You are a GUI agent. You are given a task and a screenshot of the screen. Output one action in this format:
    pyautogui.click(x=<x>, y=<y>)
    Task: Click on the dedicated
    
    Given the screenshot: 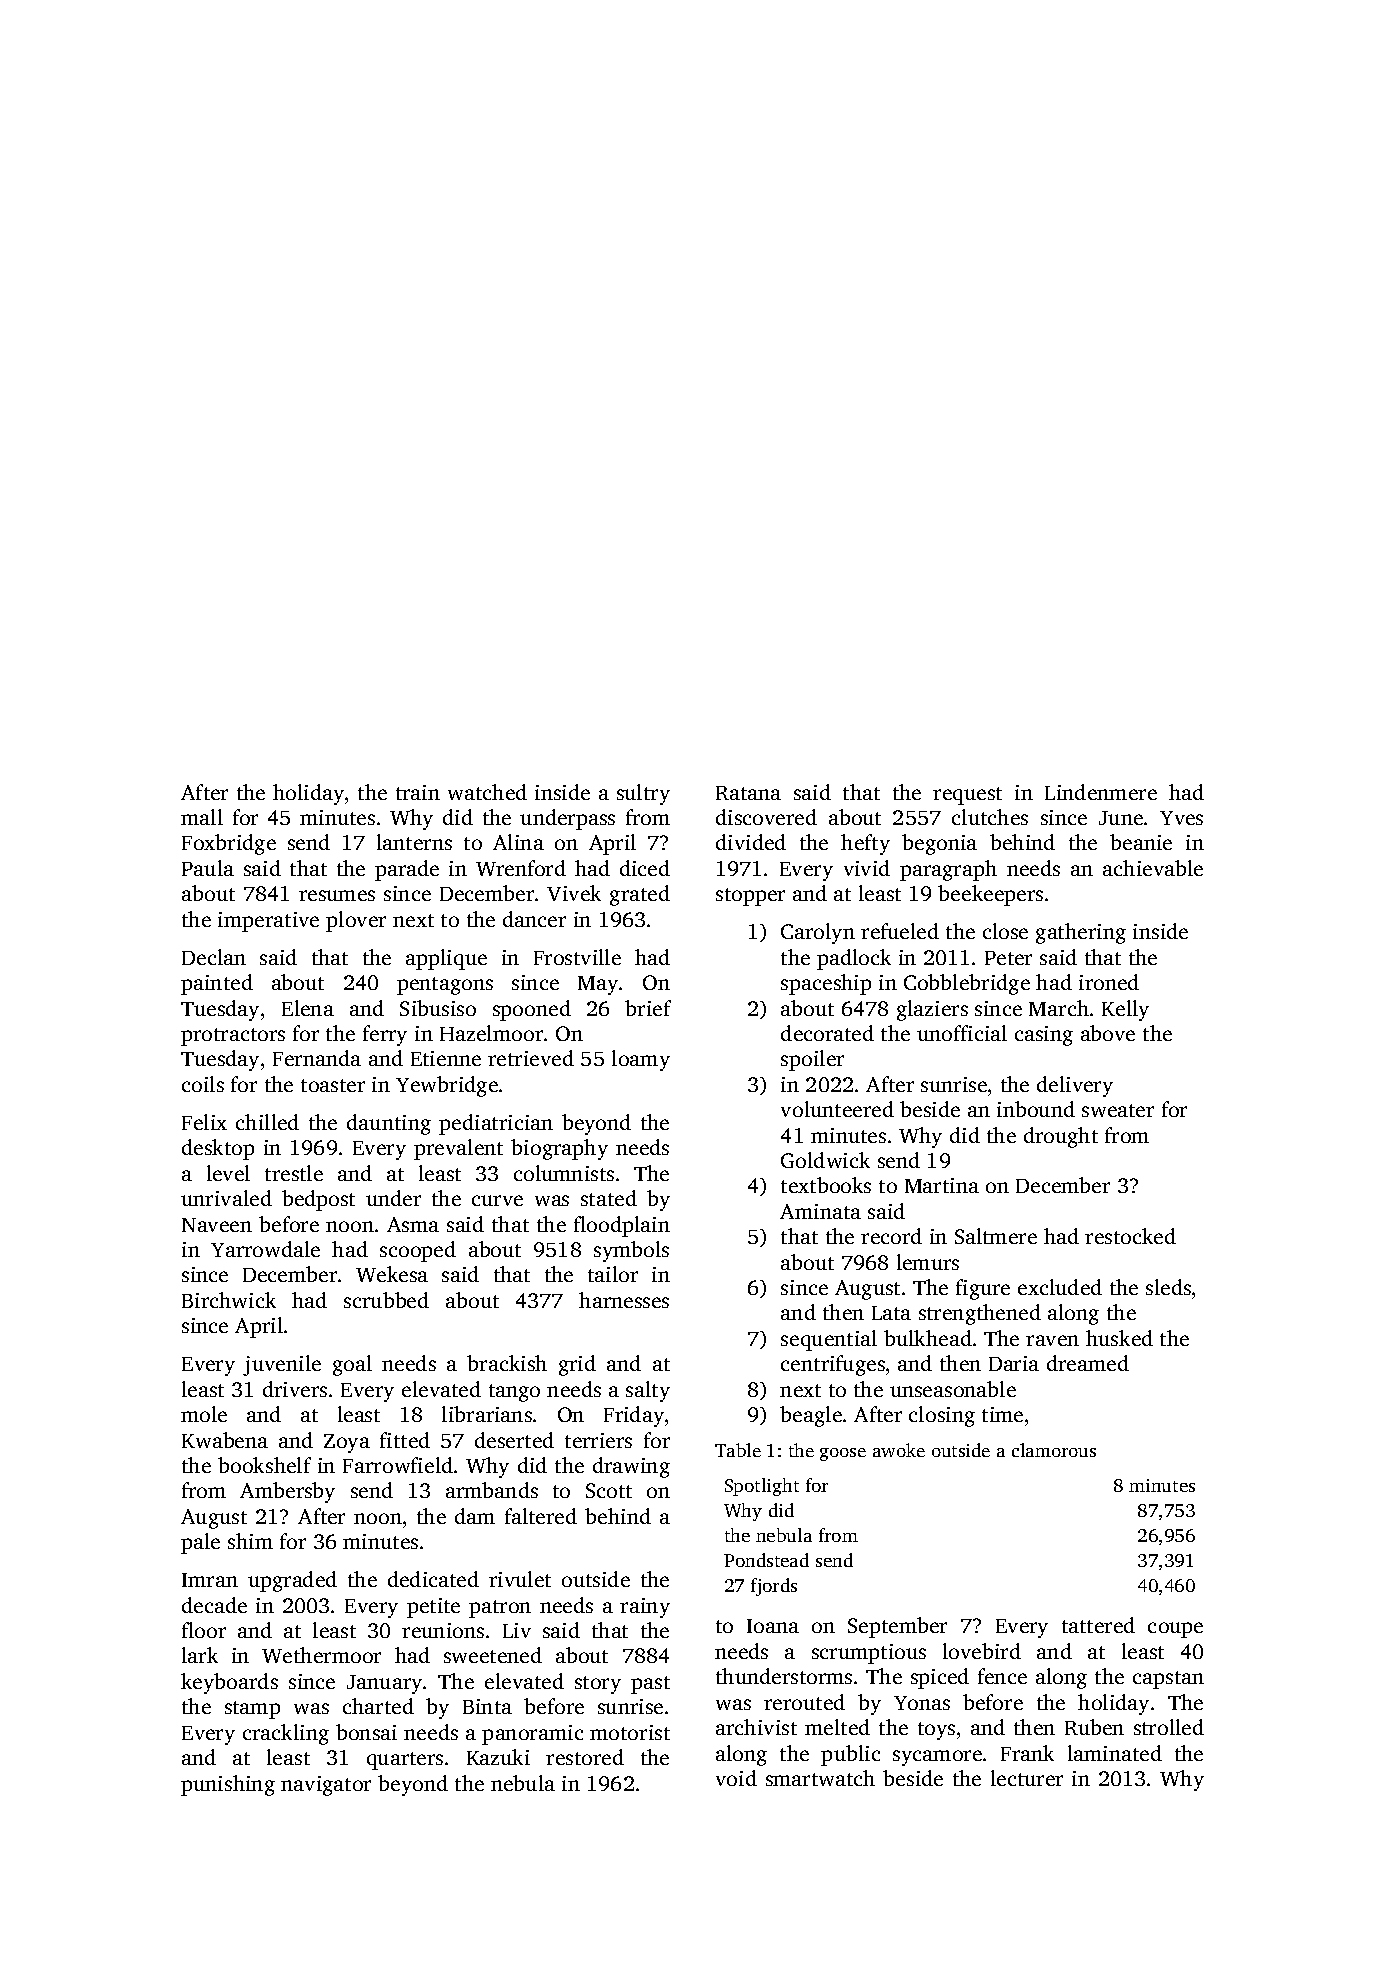 What is the action you would take?
    pyautogui.click(x=433, y=1579)
